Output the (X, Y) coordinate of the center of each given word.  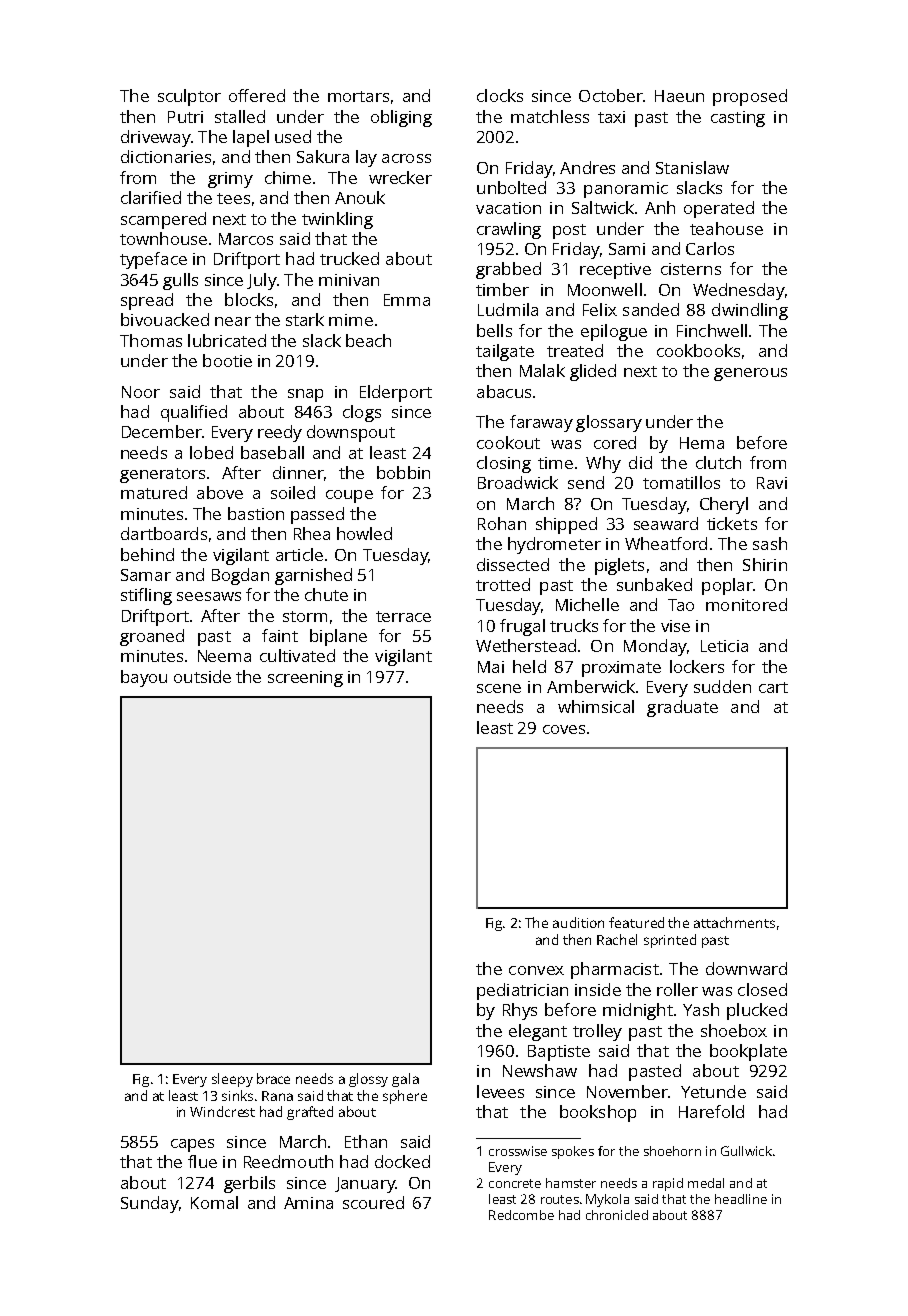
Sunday (149, 1204)
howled (364, 533)
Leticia (724, 646)
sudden (722, 686)
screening (305, 679)
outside (202, 676)
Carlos (710, 248)
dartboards (164, 533)
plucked (757, 1011)
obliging (401, 118)
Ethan (366, 1141)
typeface (153, 260)
